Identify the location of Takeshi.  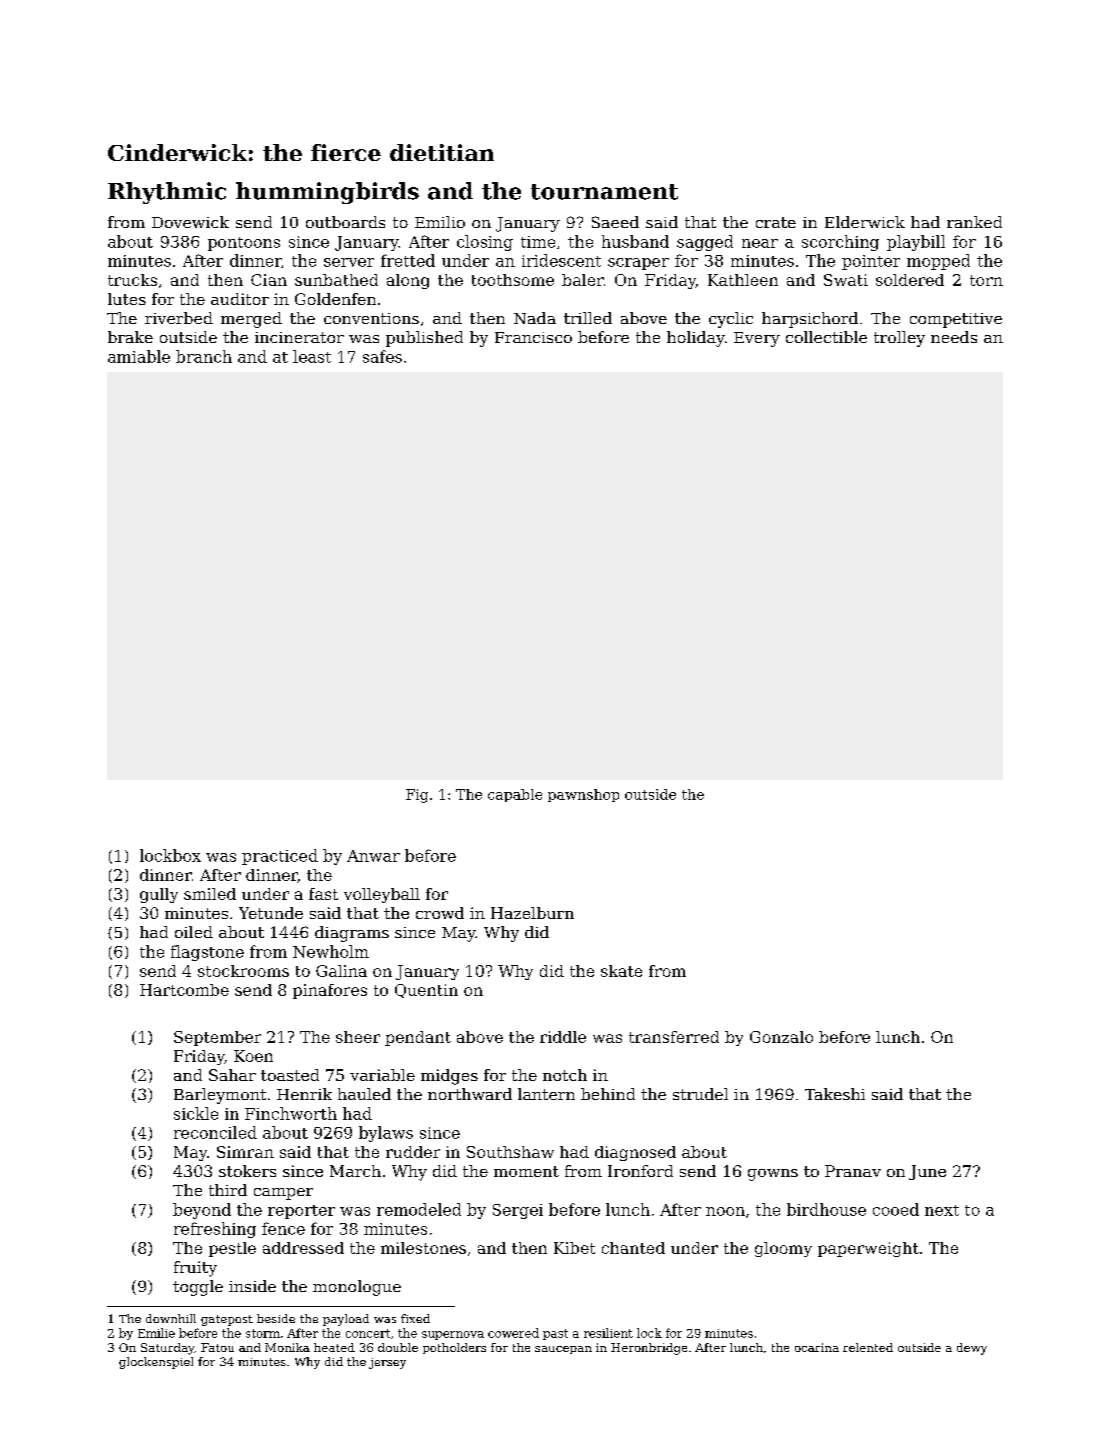
(835, 1094).
